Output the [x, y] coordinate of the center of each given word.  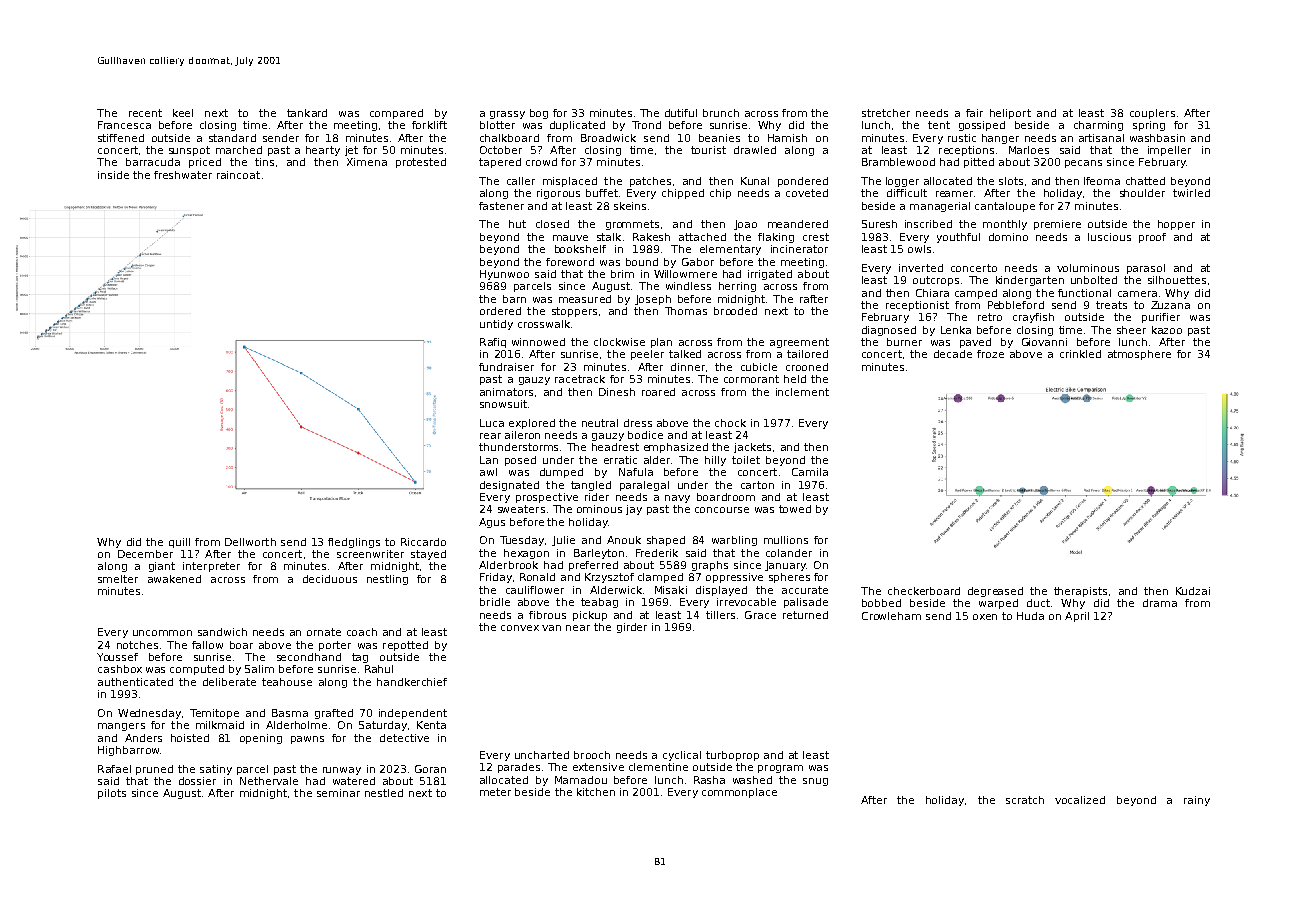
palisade [806, 603]
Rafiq [493, 343]
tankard [307, 113]
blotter [497, 125]
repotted [405, 646]
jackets [752, 448]
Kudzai [1193, 591]
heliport [1010, 114]
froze [990, 354]
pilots [112, 794]
